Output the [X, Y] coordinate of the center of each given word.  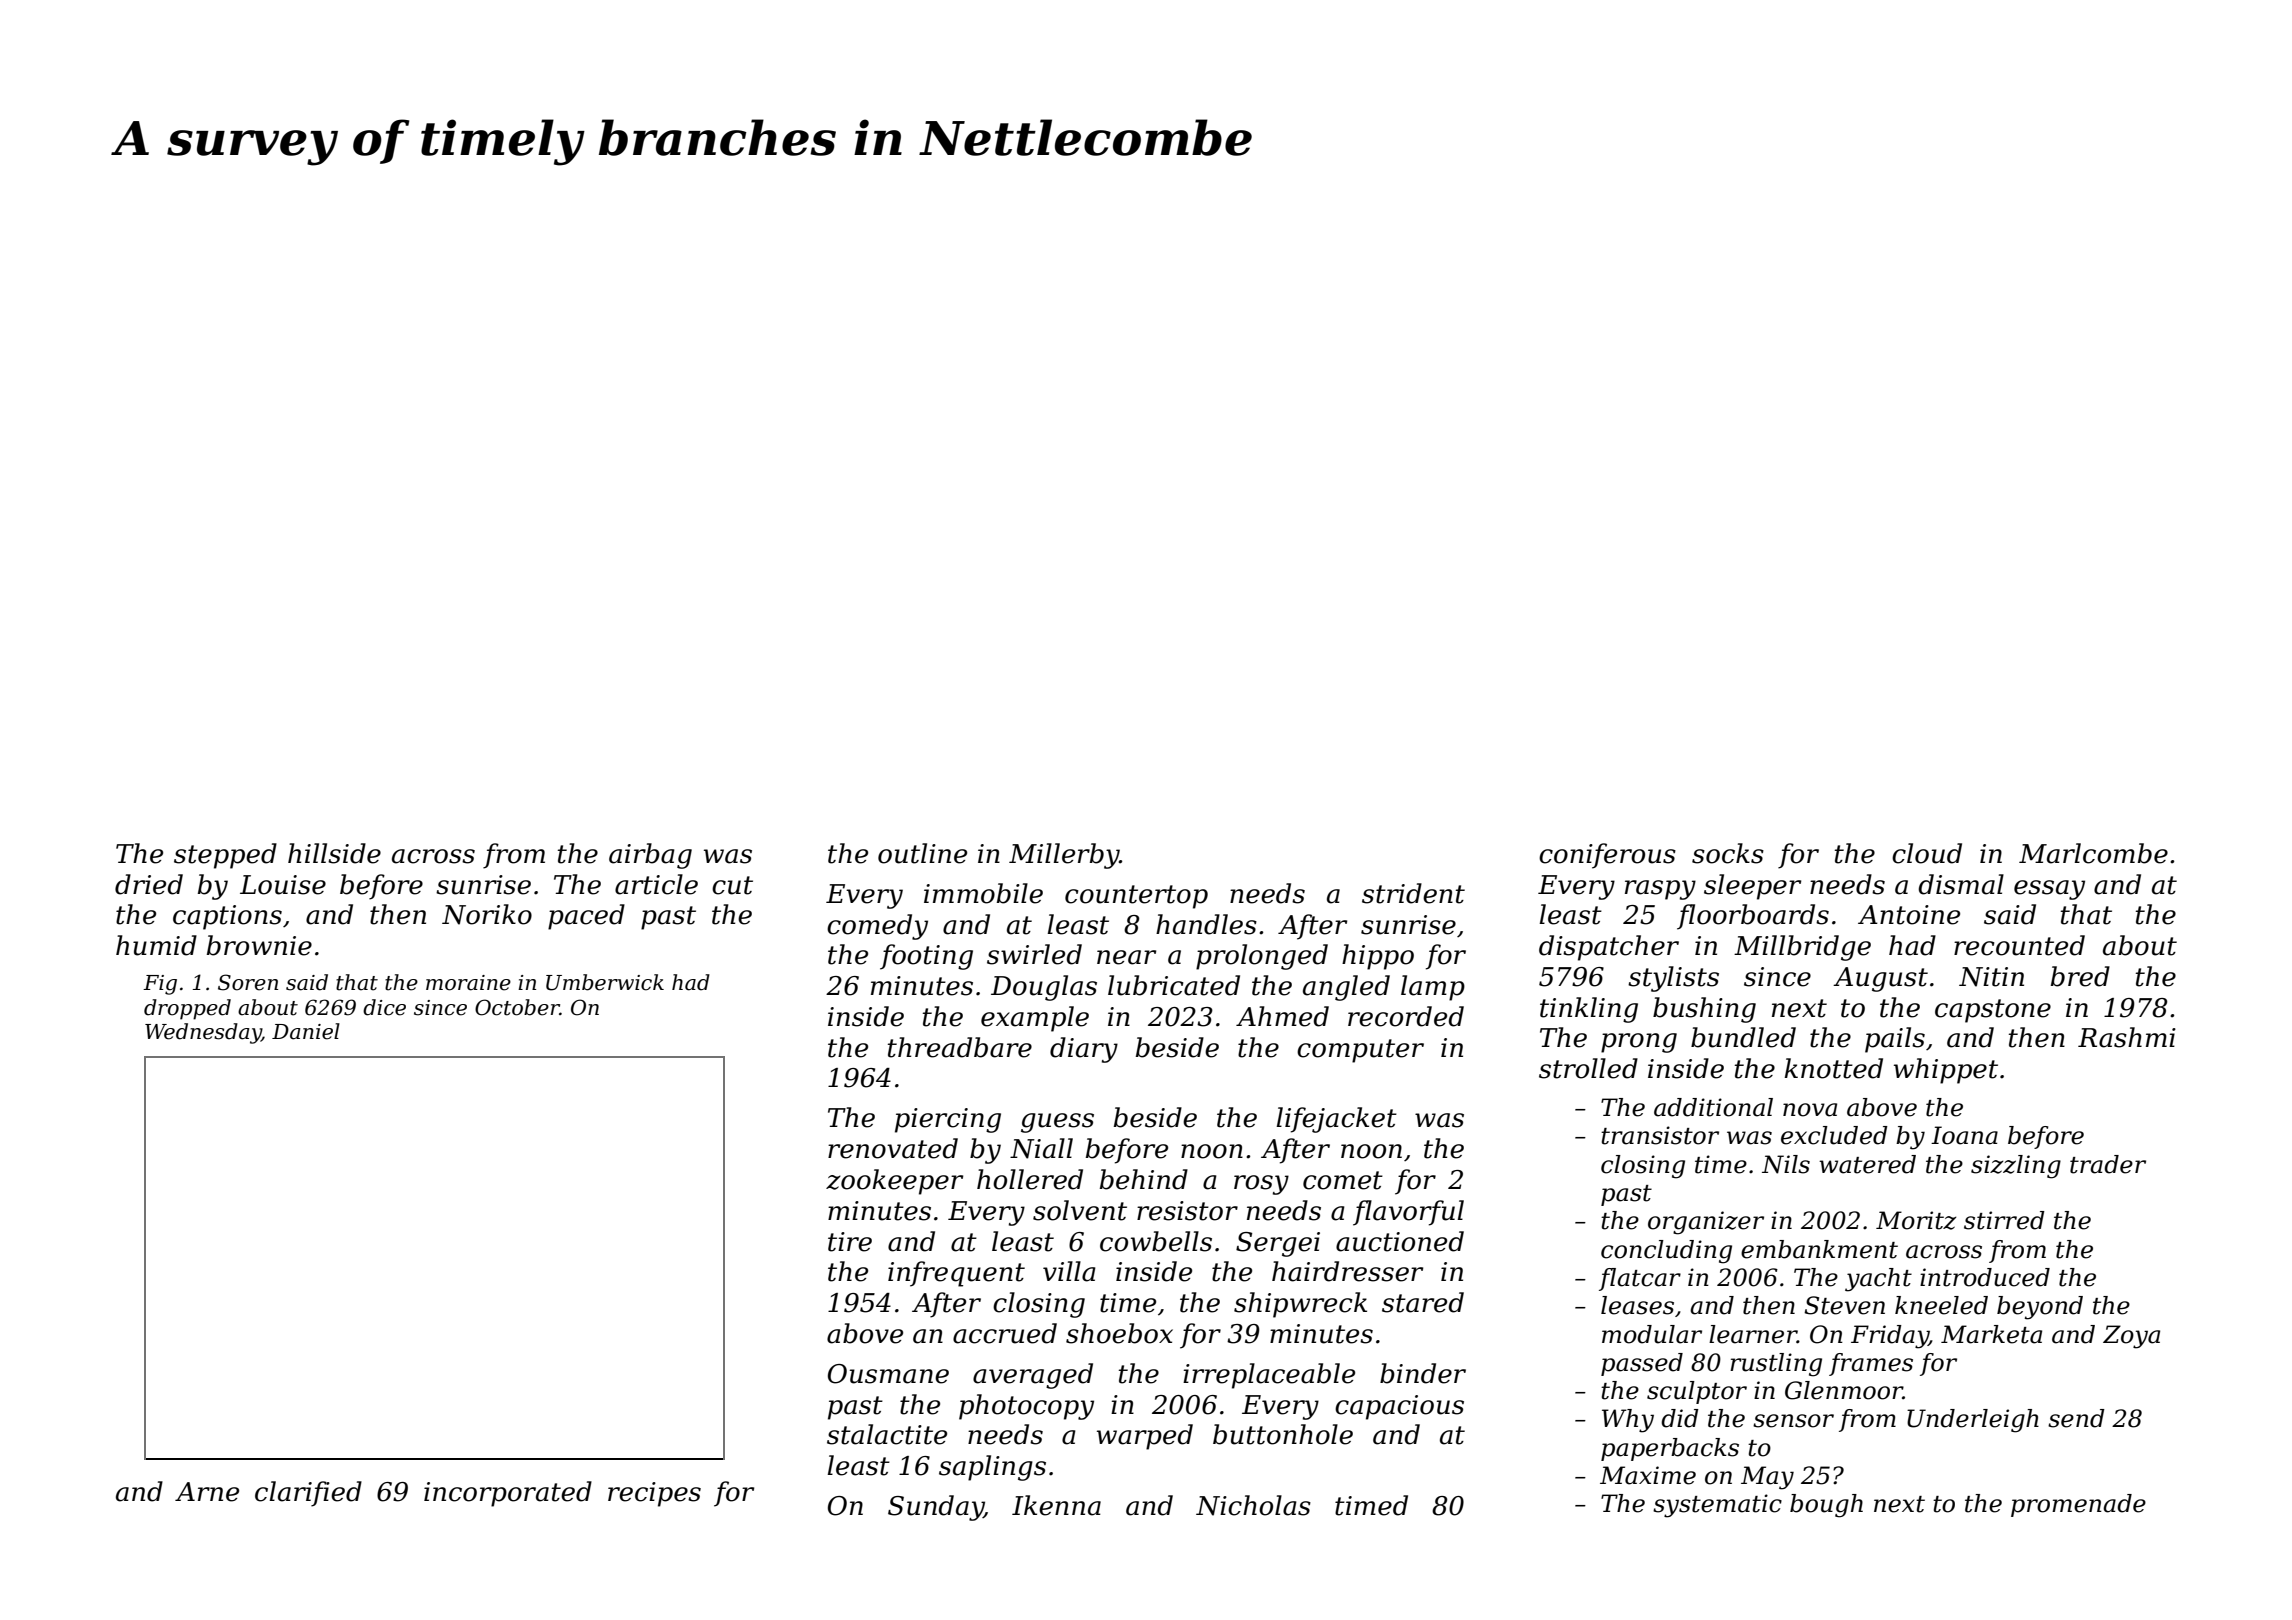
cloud [1927, 853]
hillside [334, 853]
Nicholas [1253, 1505]
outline [922, 853]
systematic [1717, 1506]
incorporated [508, 1494]
